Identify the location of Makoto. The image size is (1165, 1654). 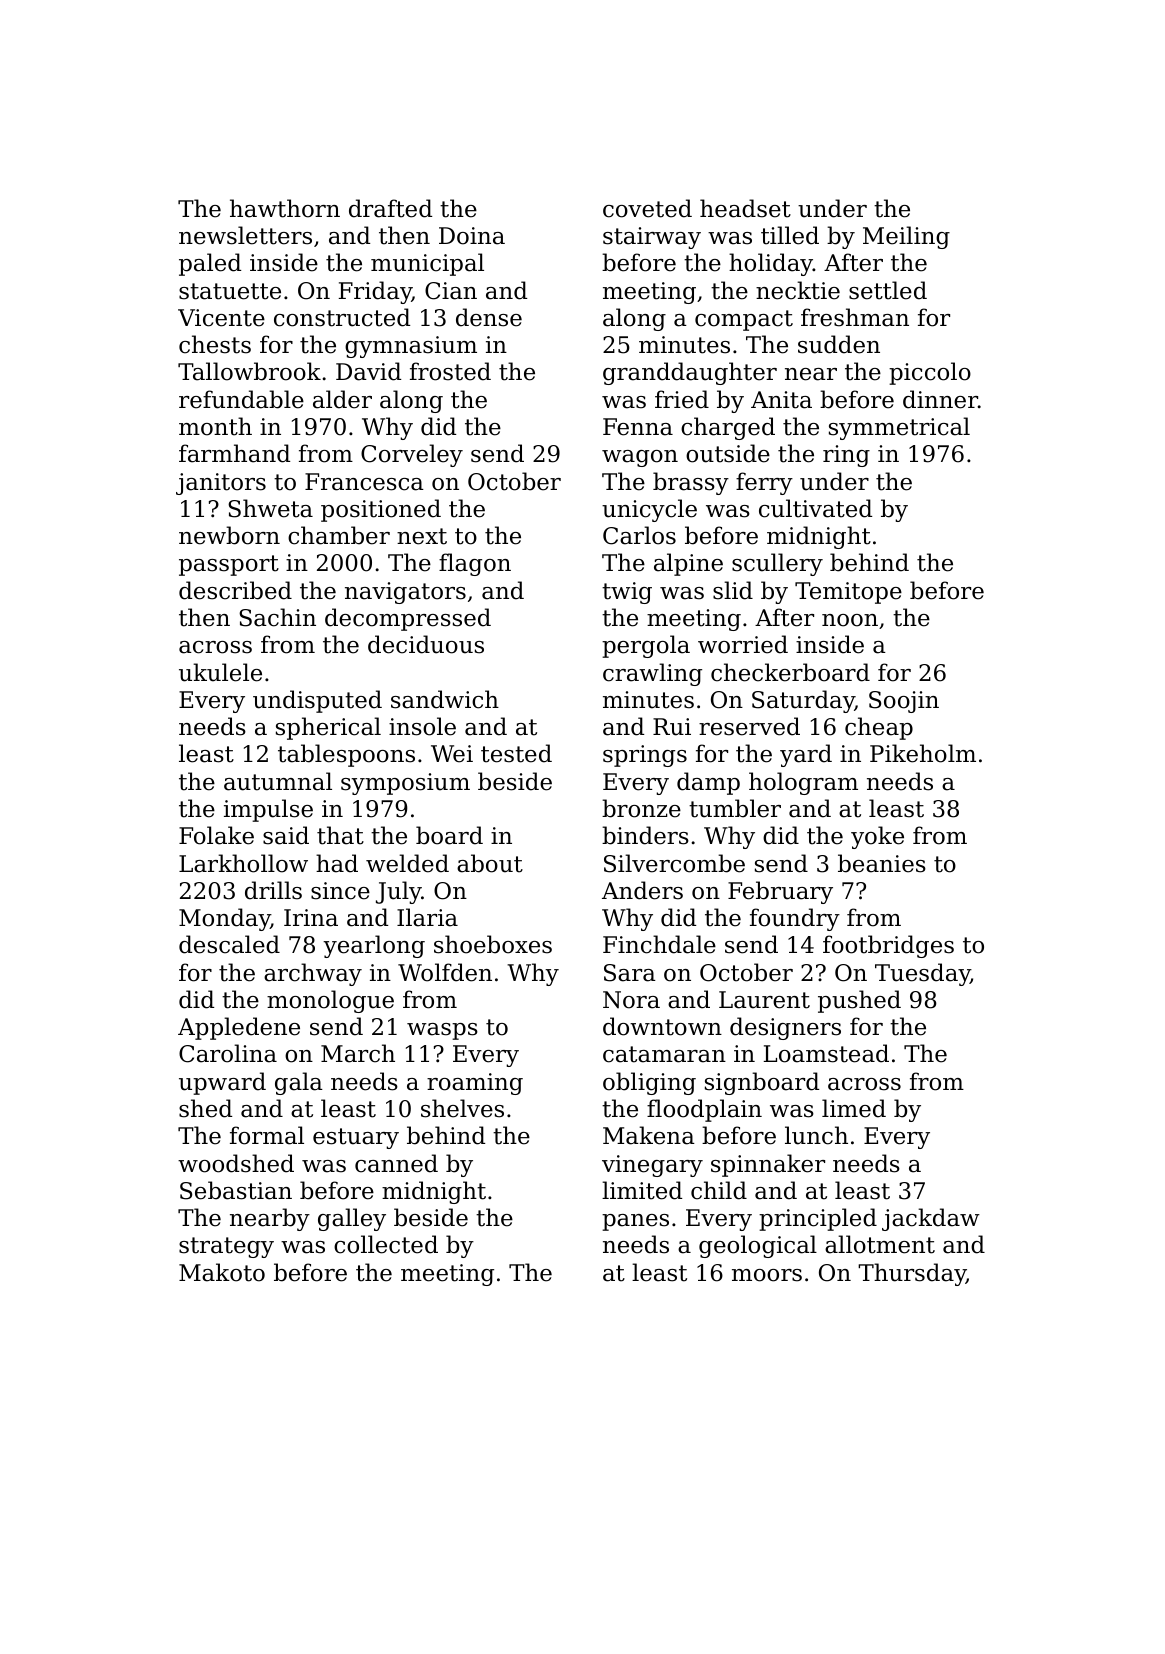
(222, 1272).
